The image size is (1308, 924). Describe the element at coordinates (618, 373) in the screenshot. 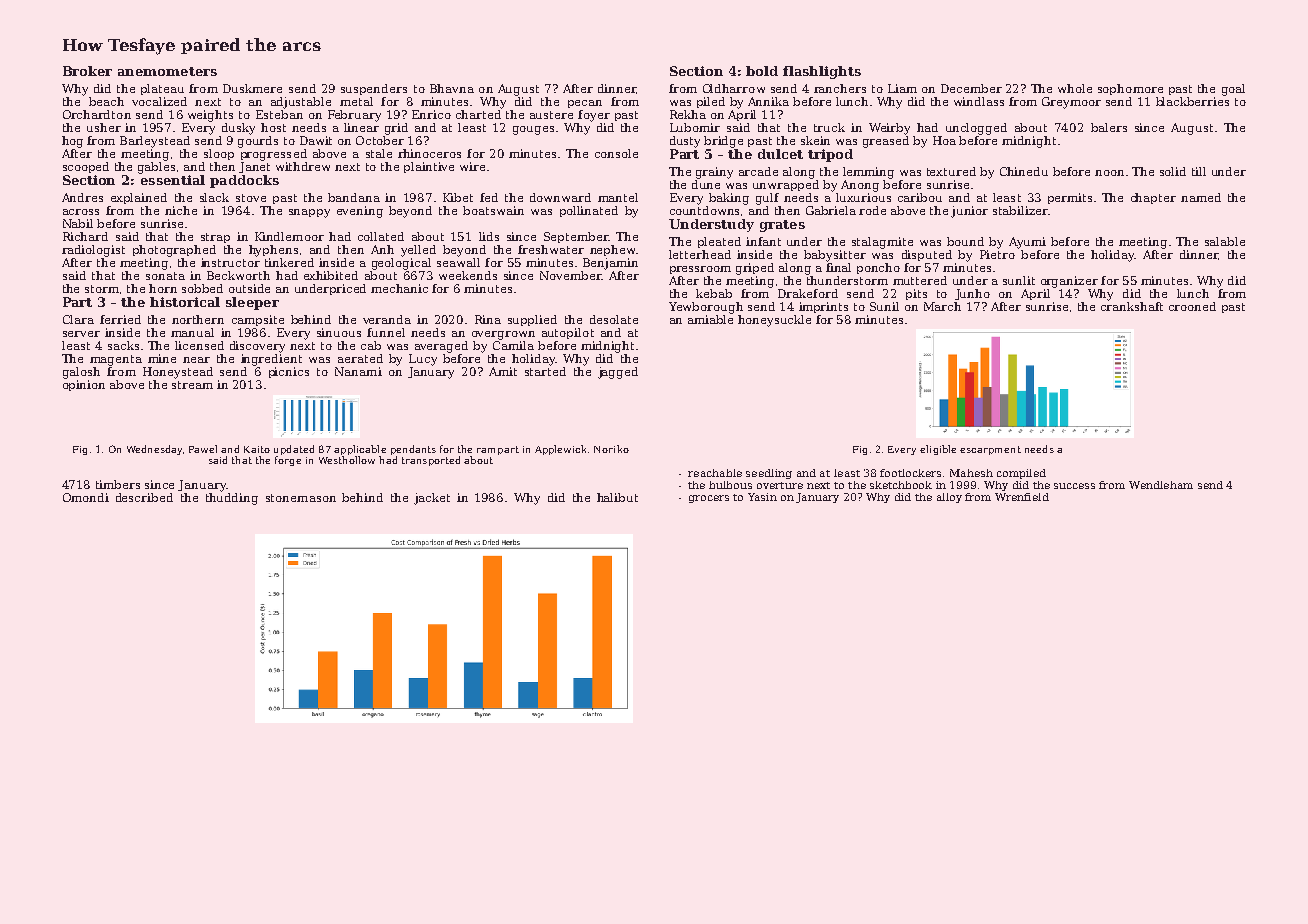

I see `jagged` at that location.
